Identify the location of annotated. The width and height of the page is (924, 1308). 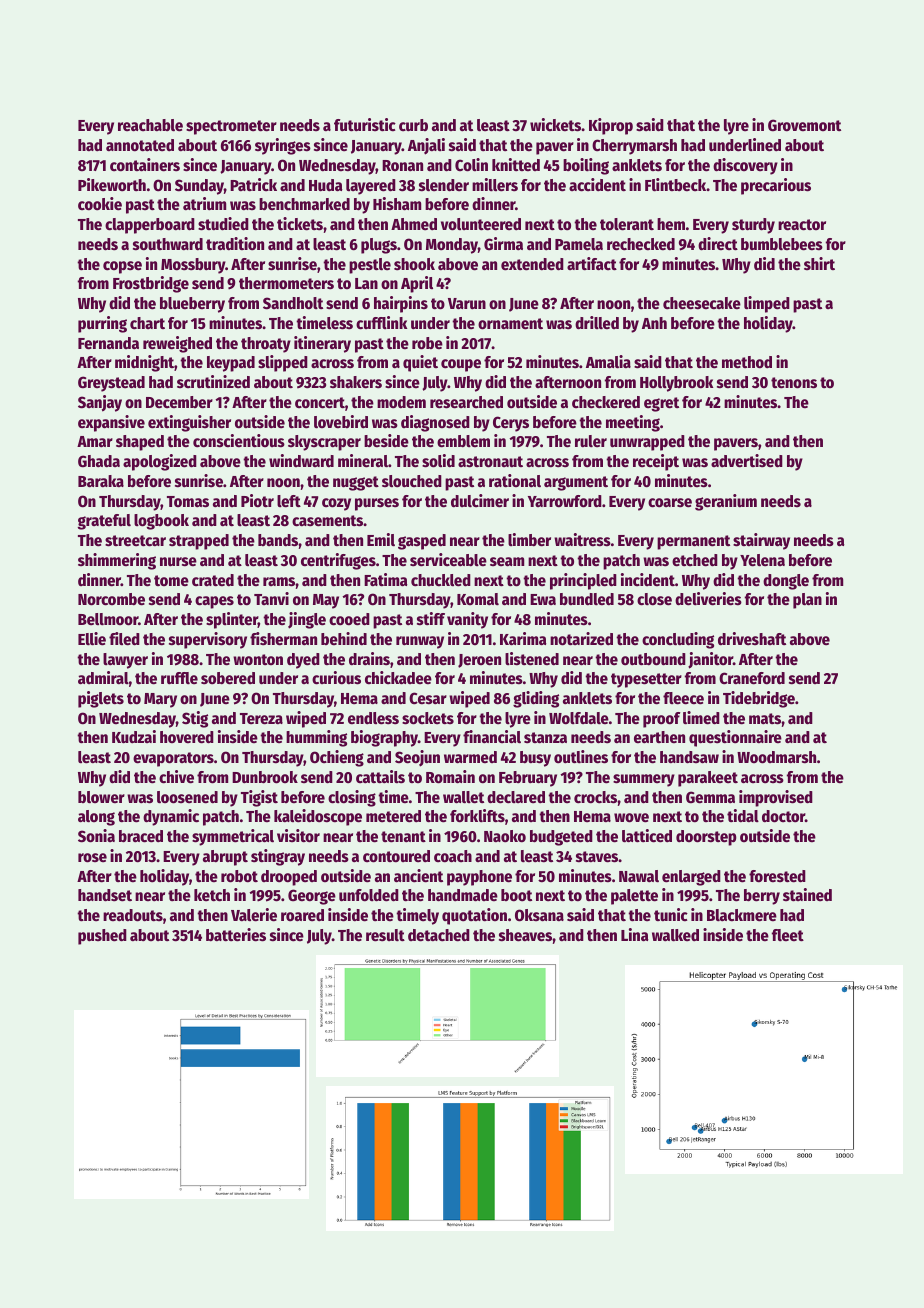
(140, 145).
